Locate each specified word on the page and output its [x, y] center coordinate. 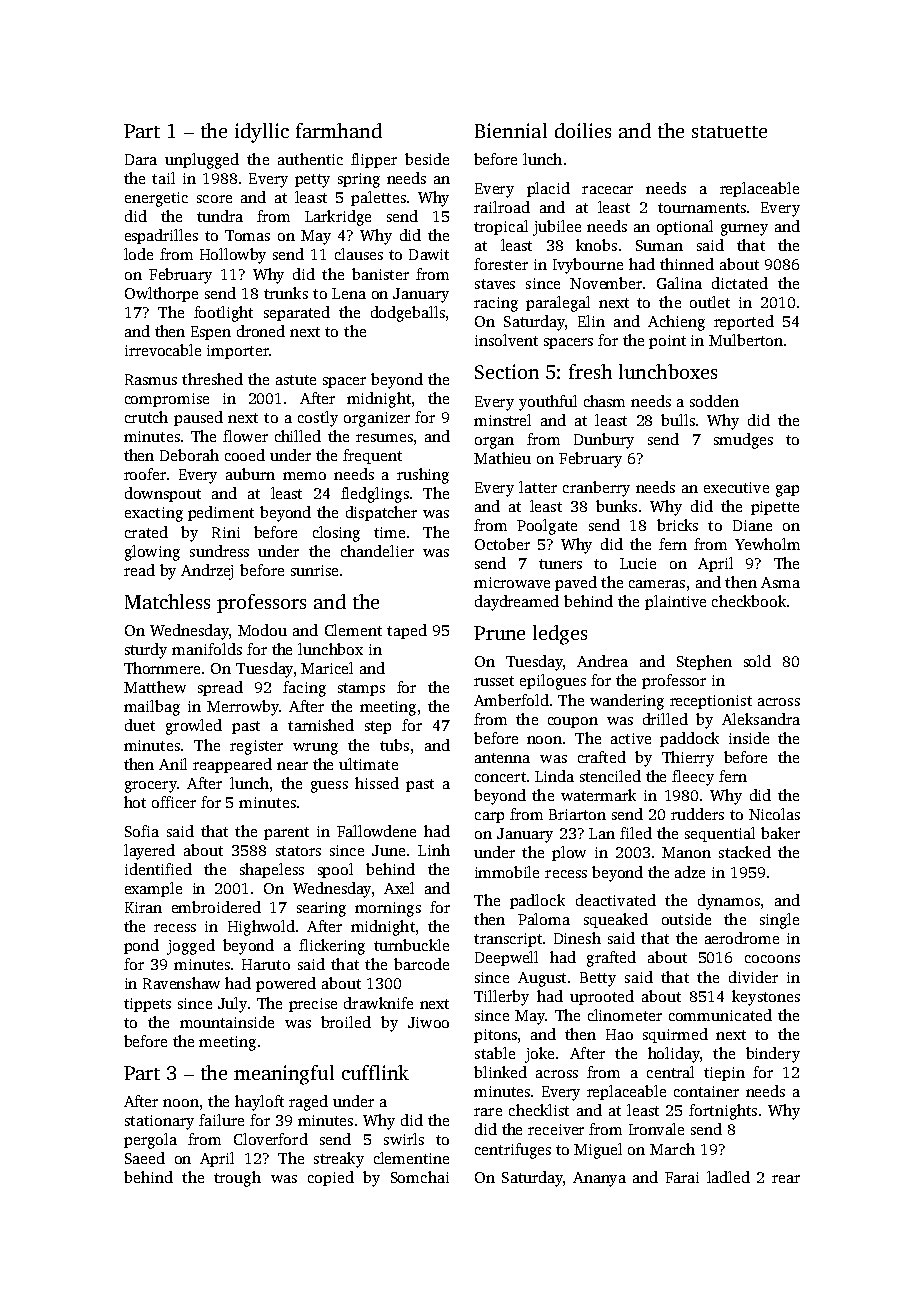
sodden [714, 401]
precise [313, 1005]
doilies [583, 130]
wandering [627, 702]
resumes [384, 438]
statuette [729, 132]
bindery [773, 1055]
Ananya [599, 1179]
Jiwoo [428, 1022]
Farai [682, 1177]
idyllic [262, 133]
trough [237, 1179]
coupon [573, 722]
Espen [211, 333]
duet [140, 725]
